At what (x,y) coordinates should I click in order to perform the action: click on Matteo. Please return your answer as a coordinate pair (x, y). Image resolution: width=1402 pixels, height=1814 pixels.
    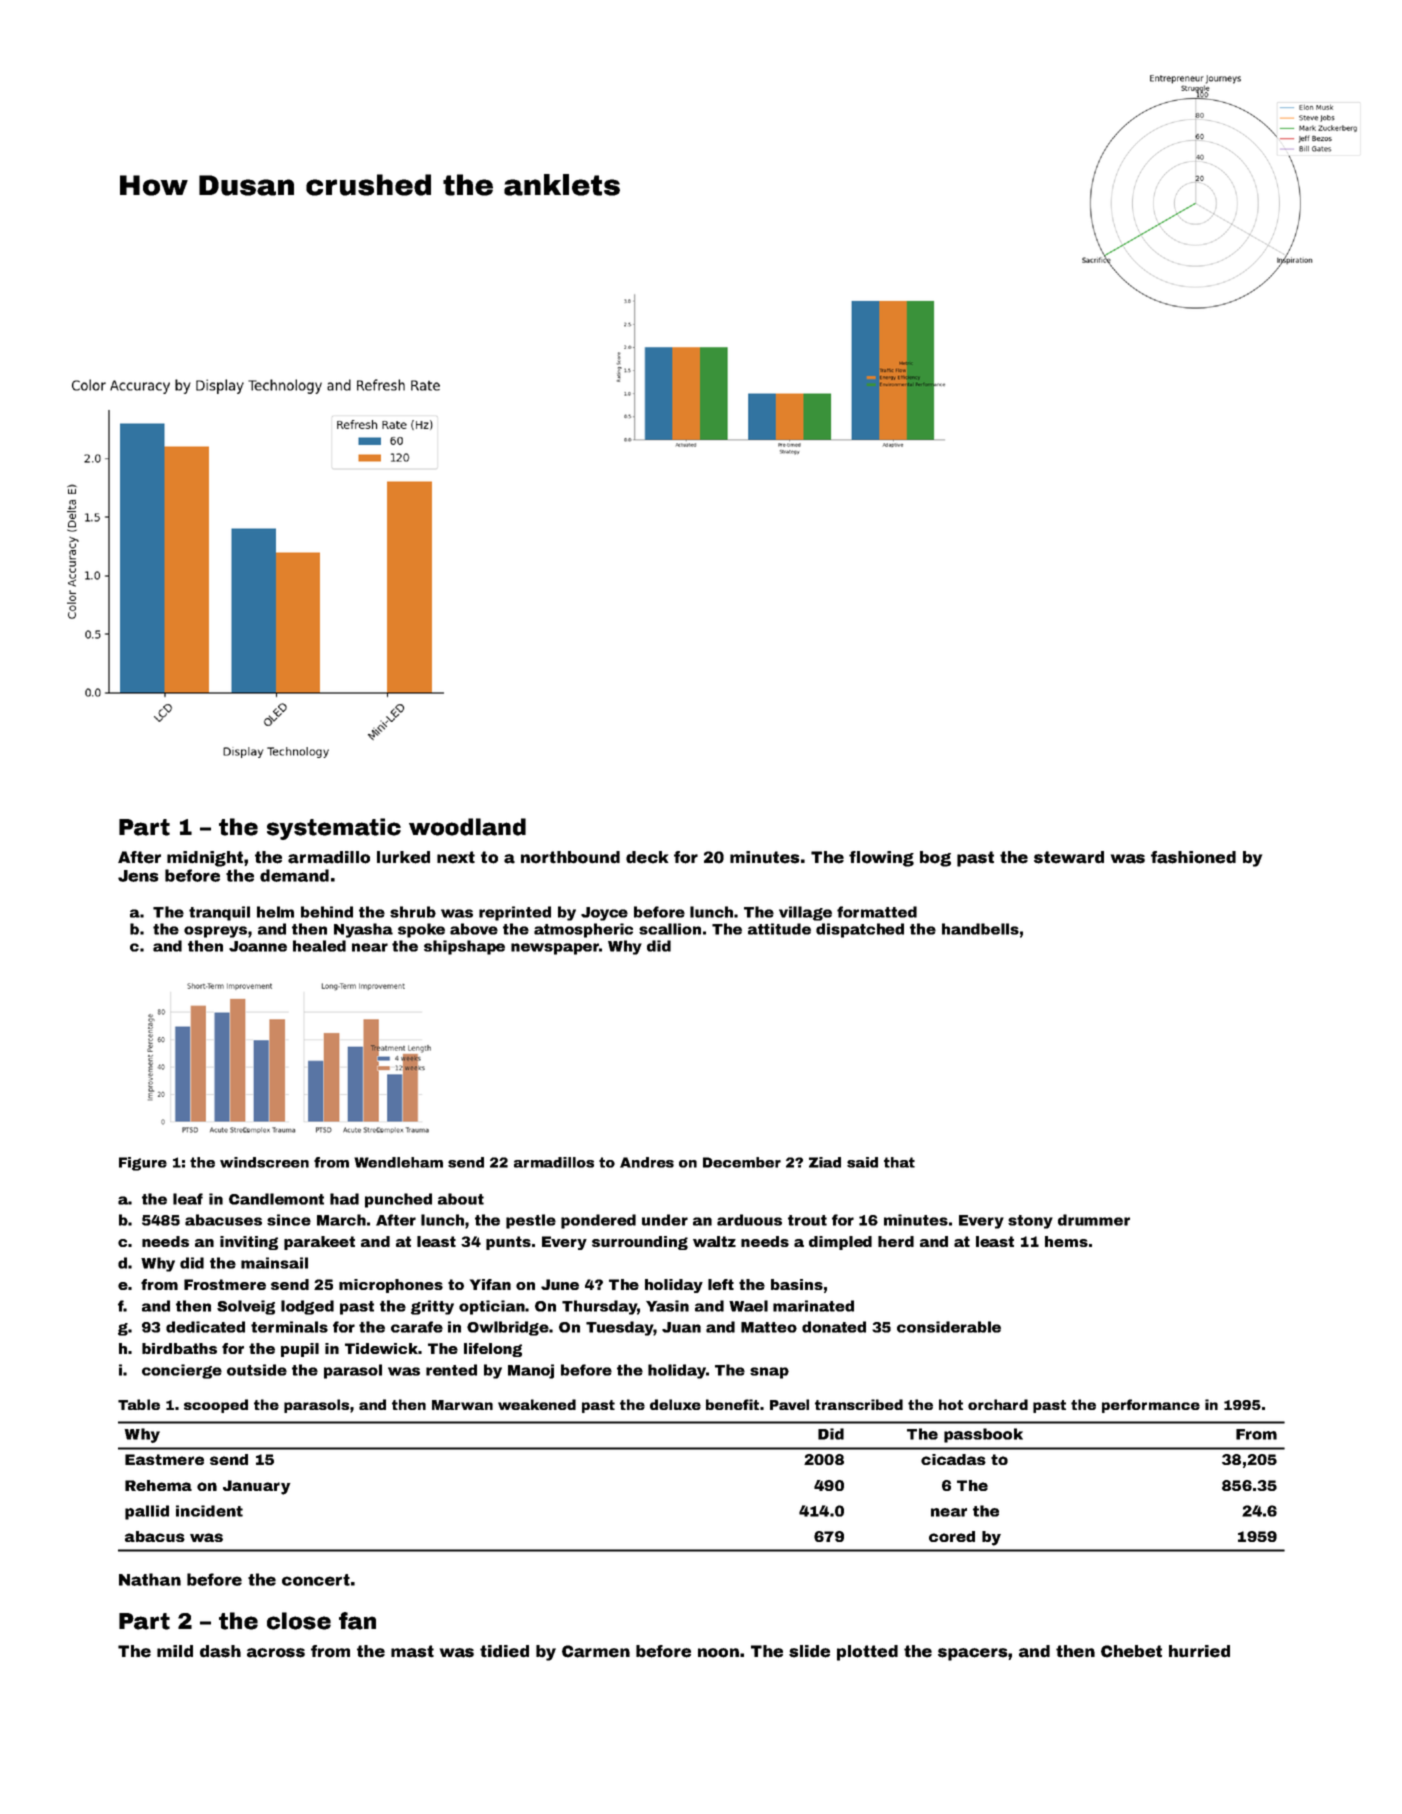
    Looking at the image, I should click on (769, 1327).
